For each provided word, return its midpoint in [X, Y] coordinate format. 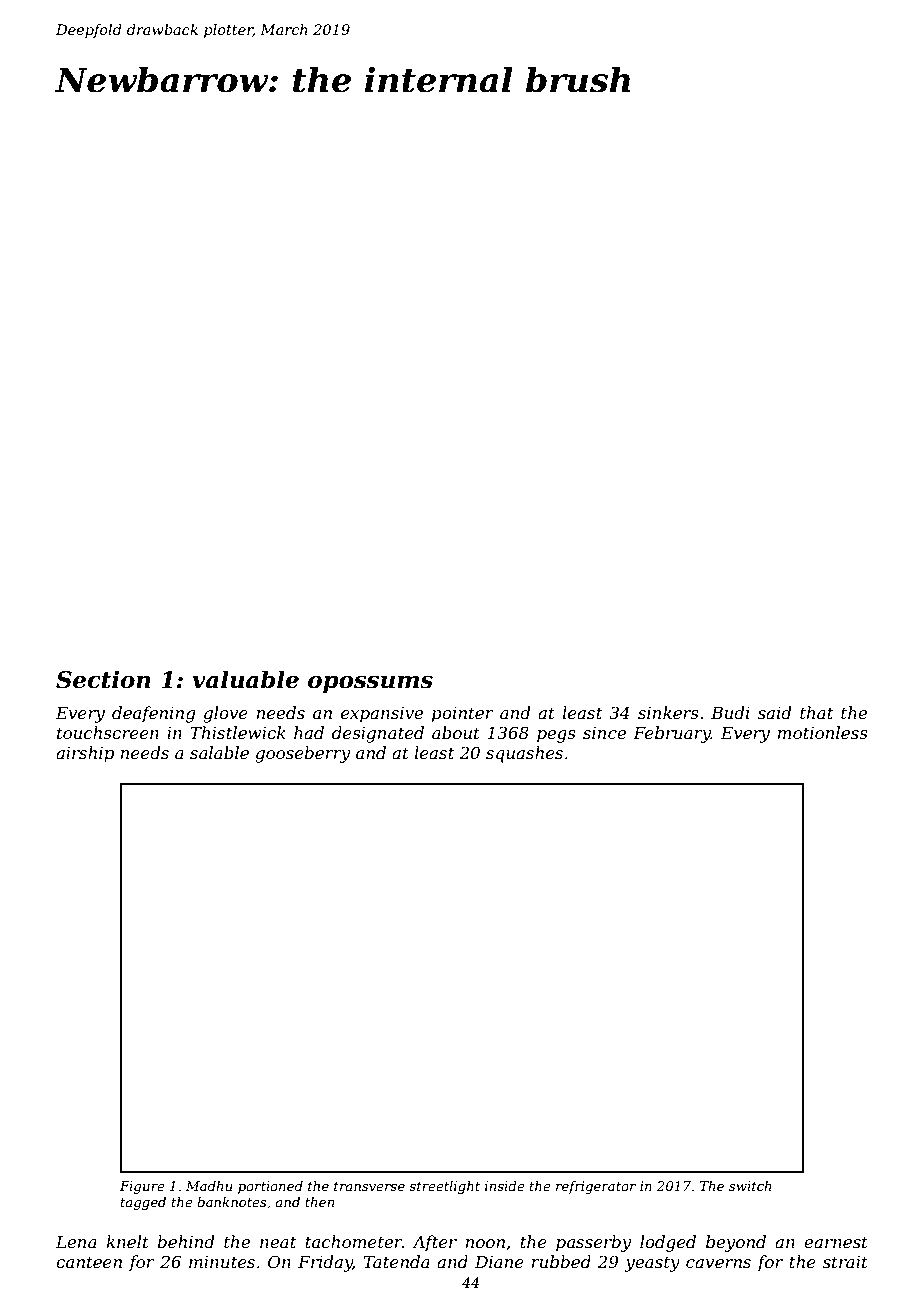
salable [219, 752]
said [774, 712]
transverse [369, 1186]
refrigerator [596, 1187]
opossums [370, 684]
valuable [245, 679]
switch [750, 1186]
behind [185, 1241]
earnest [836, 1242]
